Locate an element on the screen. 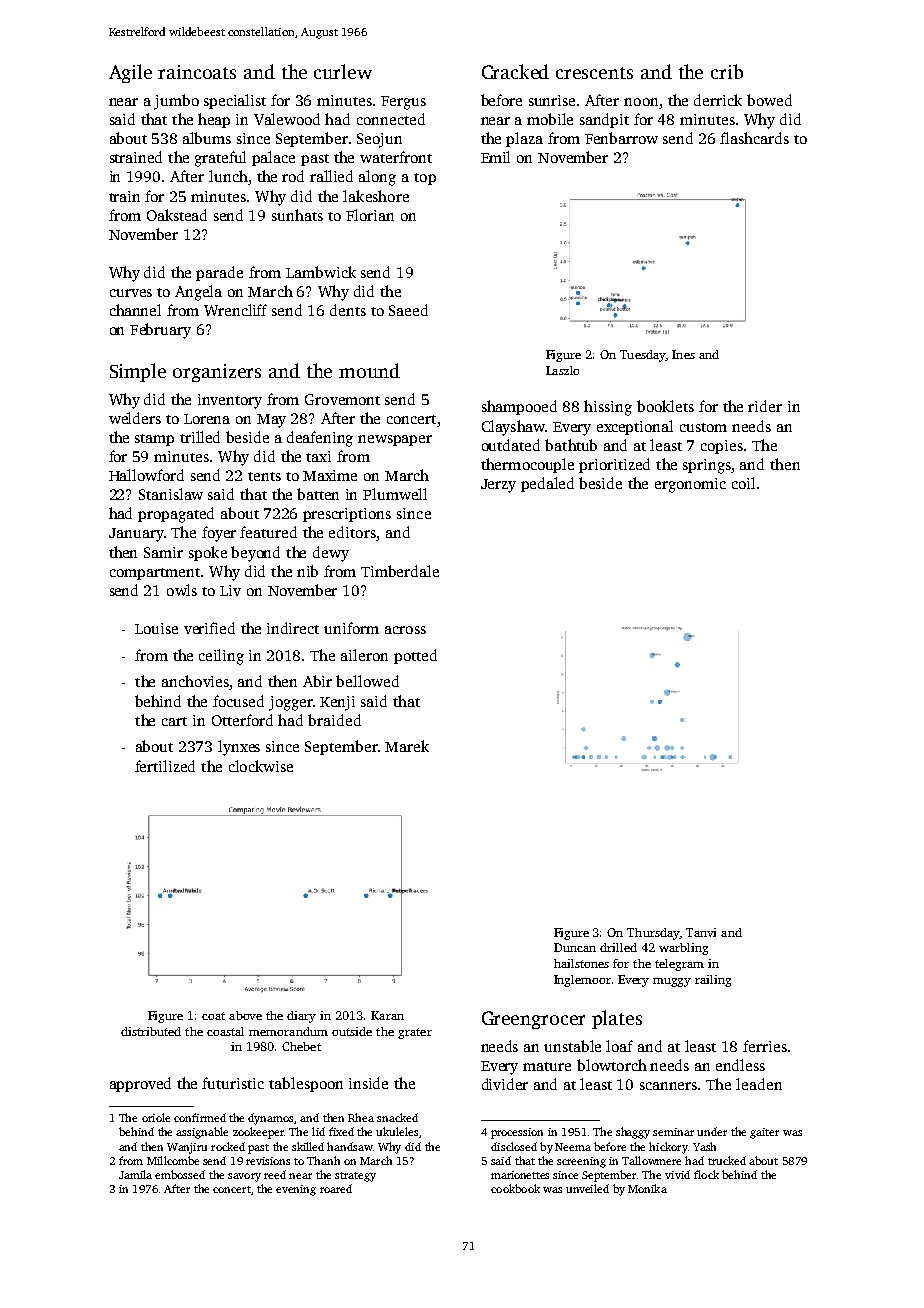 The height and width of the screenshot is (1308, 924). Agile is located at coordinates (130, 73).
